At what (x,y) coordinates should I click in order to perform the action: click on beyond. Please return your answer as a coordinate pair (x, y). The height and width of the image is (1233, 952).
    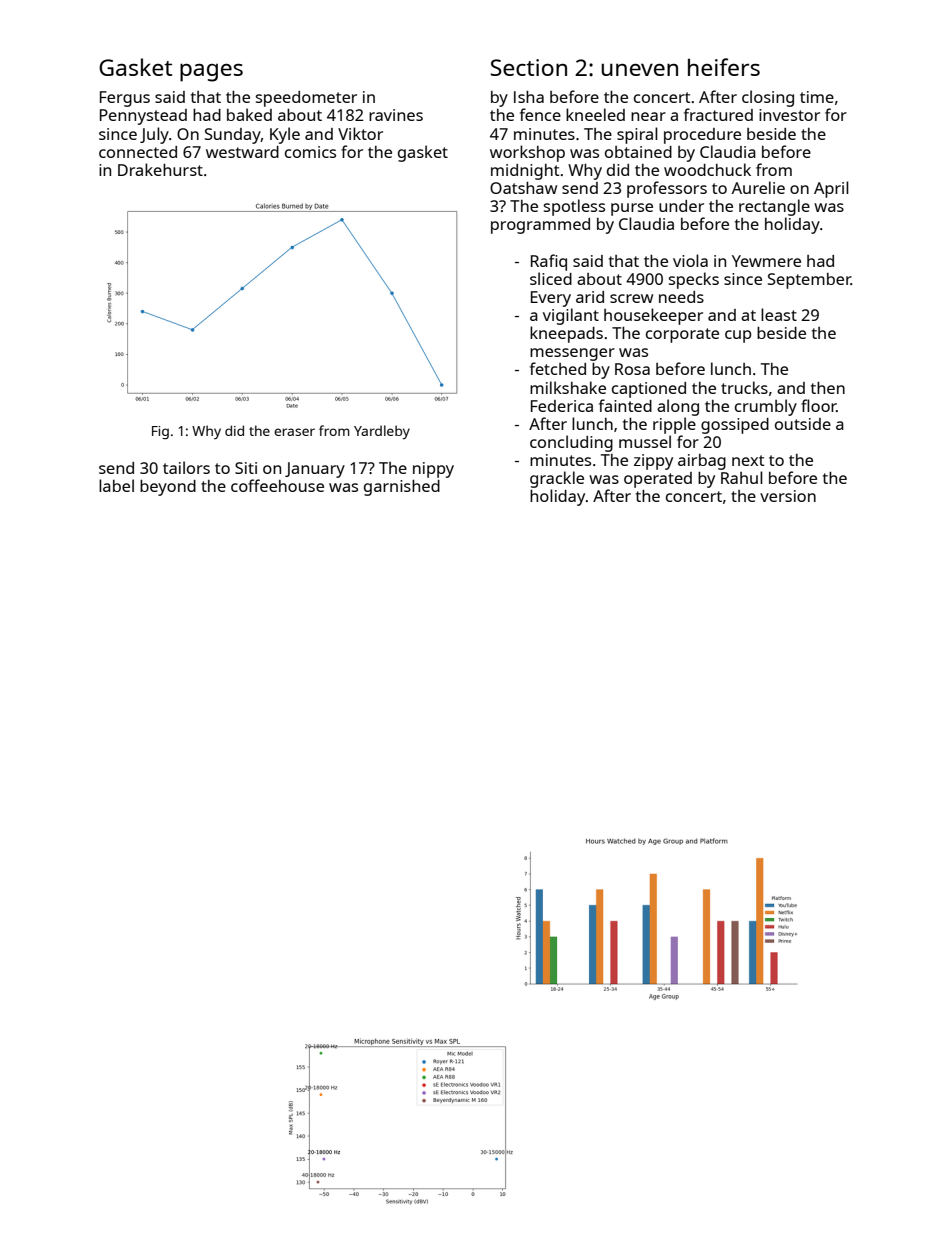
    Looking at the image, I should click on (168, 488).
